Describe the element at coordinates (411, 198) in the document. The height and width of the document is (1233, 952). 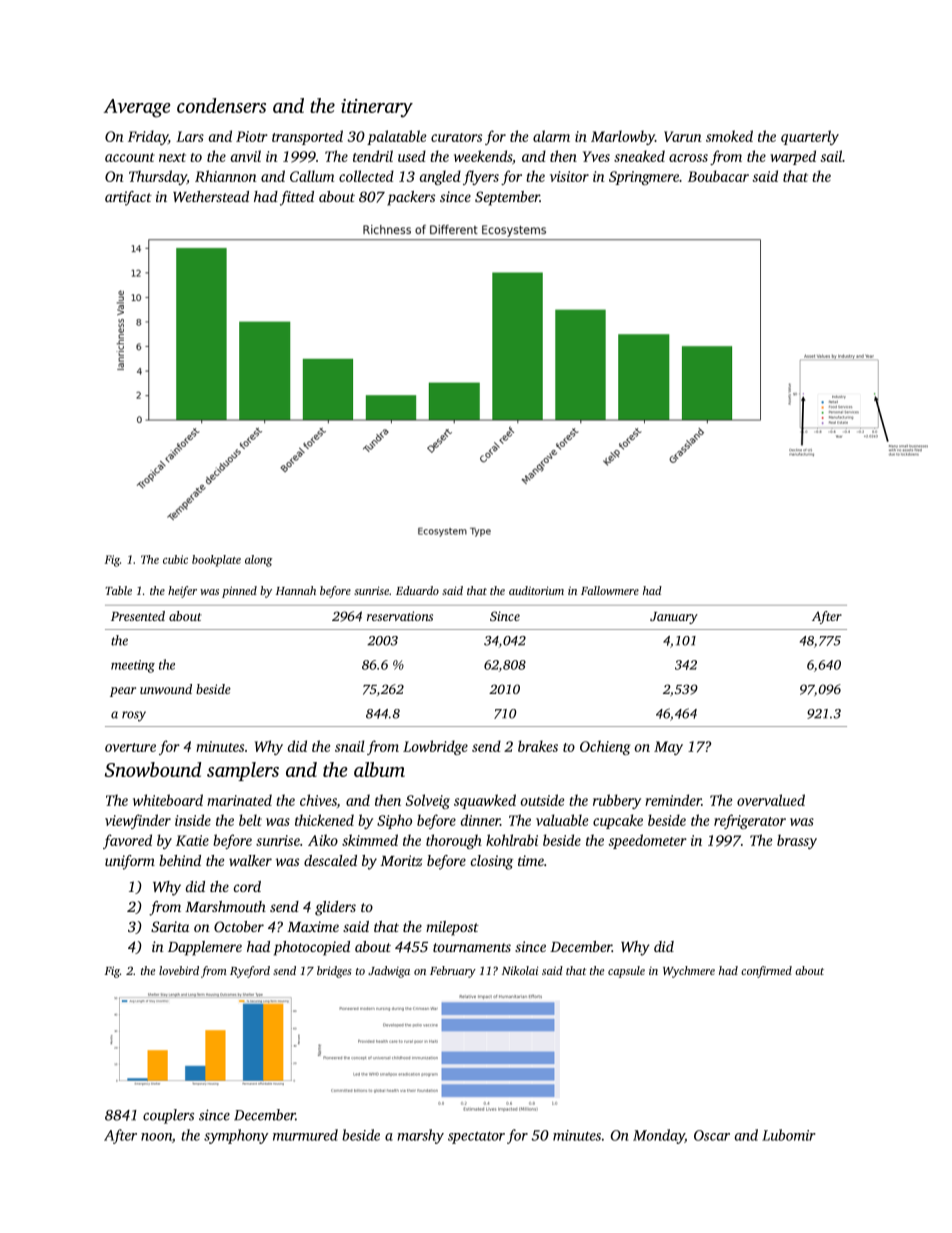
I see `packers` at that location.
